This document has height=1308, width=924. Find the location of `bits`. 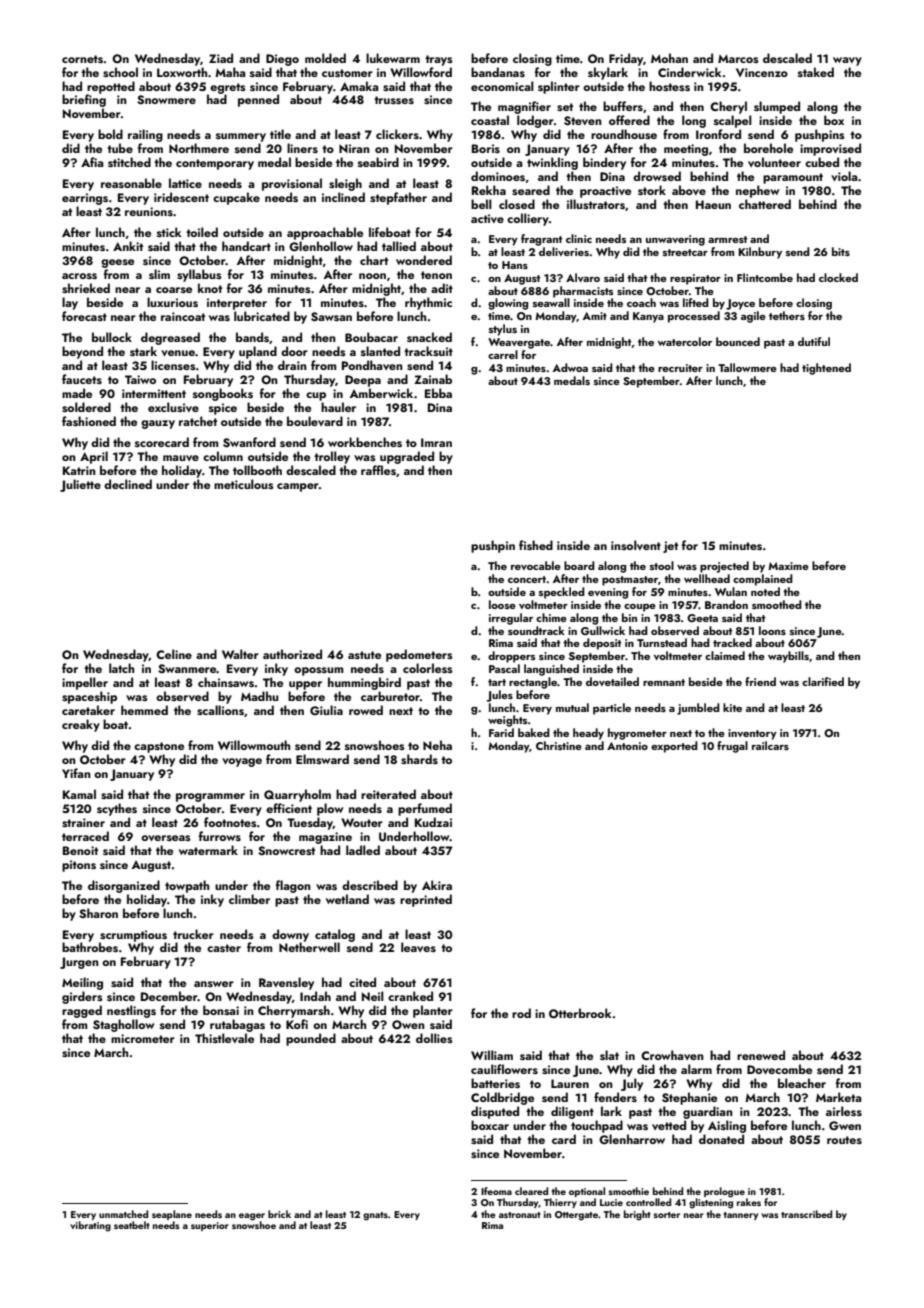

bits is located at coordinates (841, 251).
